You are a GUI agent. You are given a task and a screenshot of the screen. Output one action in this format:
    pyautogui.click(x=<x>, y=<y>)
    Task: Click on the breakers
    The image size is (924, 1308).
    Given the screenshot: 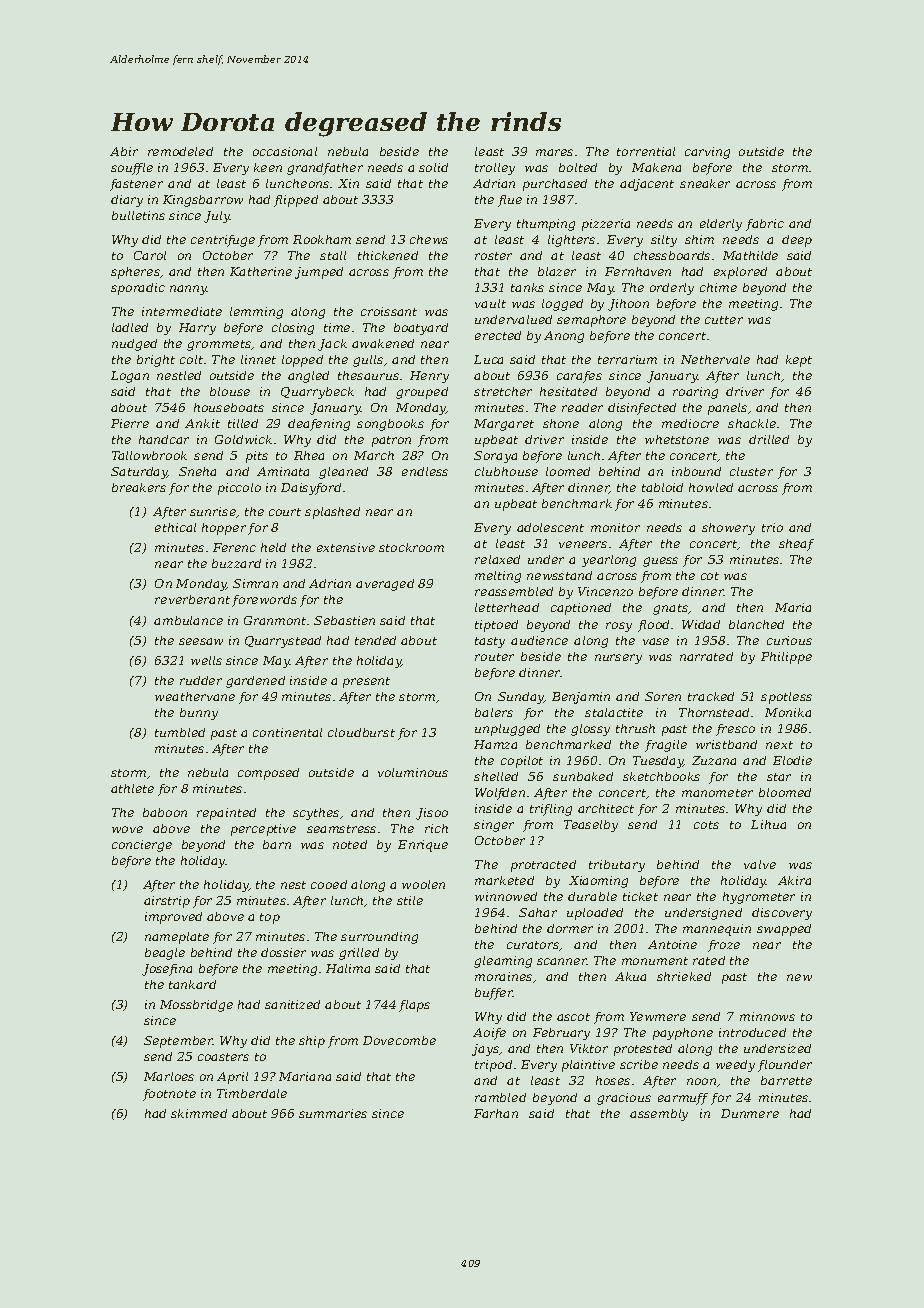 What is the action you would take?
    pyautogui.click(x=139, y=487)
